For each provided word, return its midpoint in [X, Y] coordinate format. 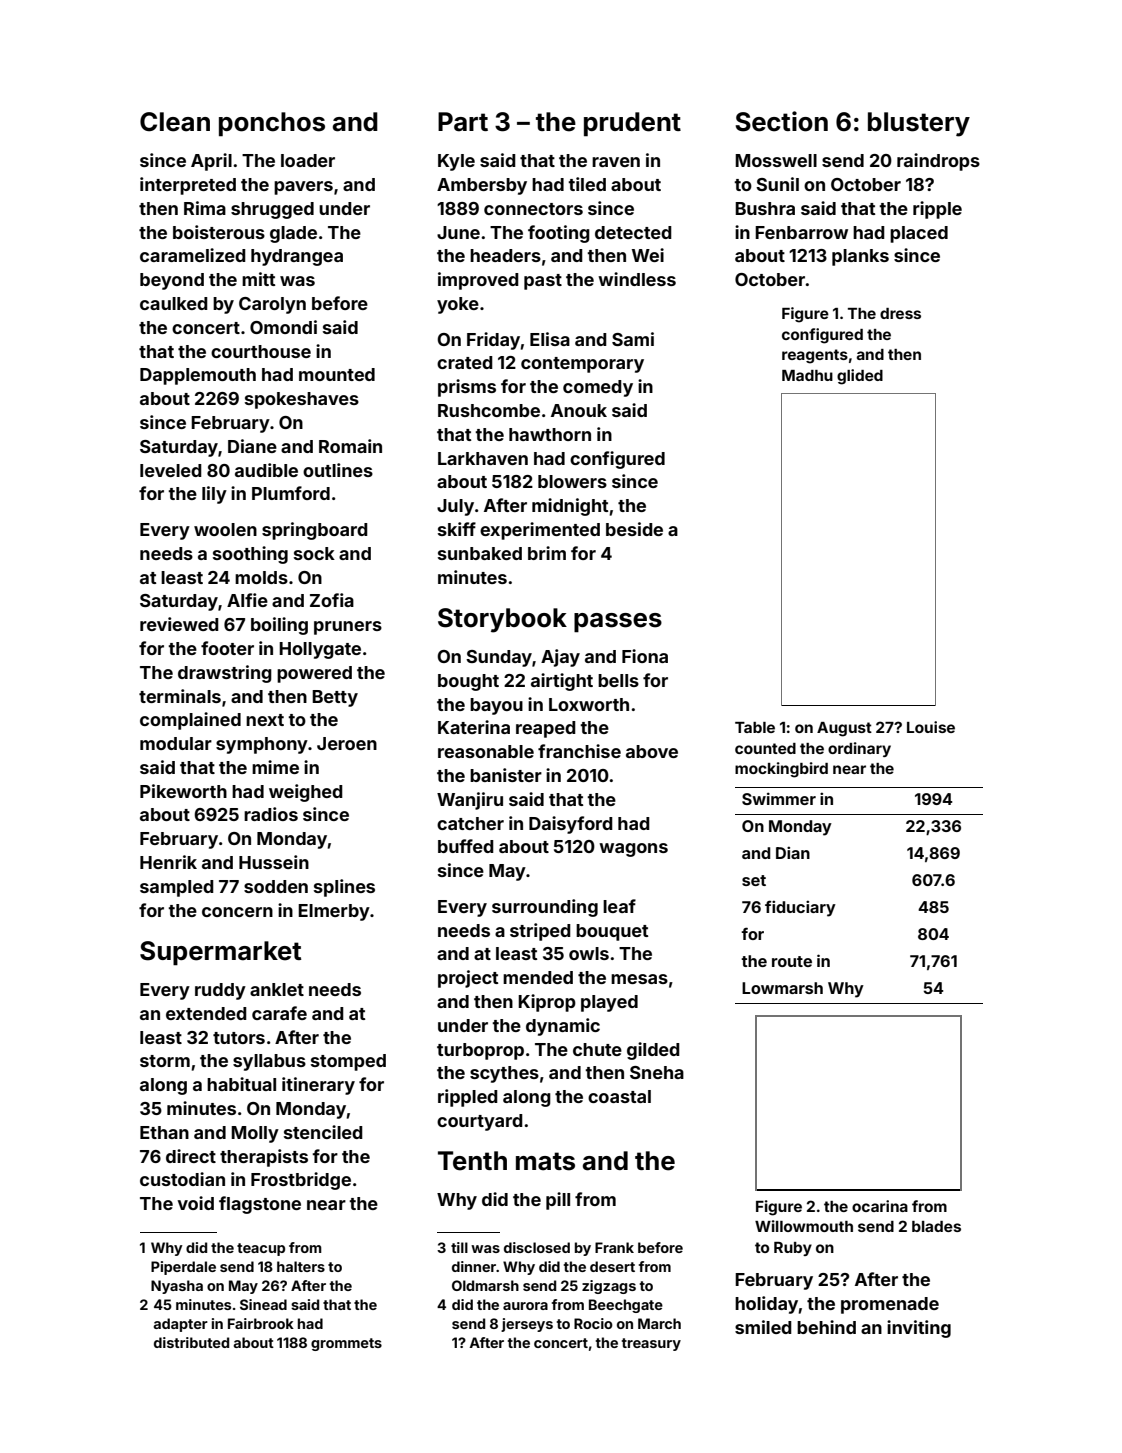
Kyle [456, 162]
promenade [890, 1305]
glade [293, 234]
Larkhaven [483, 458]
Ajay [560, 658]
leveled [171, 470]
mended [538, 977]
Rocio [593, 1323]
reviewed [179, 624]
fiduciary [800, 908]
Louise [931, 727]
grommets [346, 1344]
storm [165, 1061]
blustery [919, 124]
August [844, 729]
